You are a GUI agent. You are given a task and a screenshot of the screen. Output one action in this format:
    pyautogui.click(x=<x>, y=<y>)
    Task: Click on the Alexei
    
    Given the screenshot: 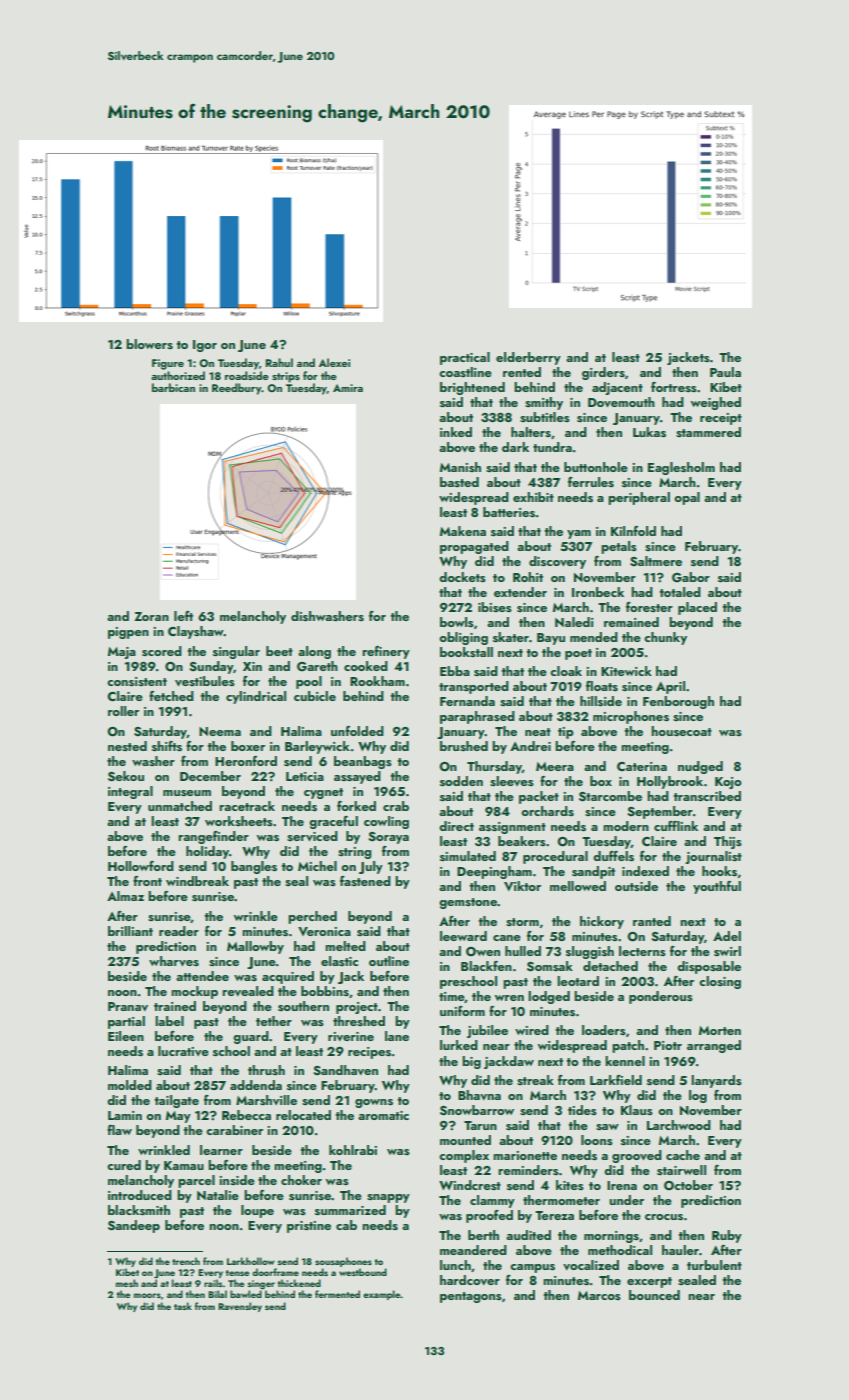 What is the action you would take?
    pyautogui.click(x=334, y=362)
